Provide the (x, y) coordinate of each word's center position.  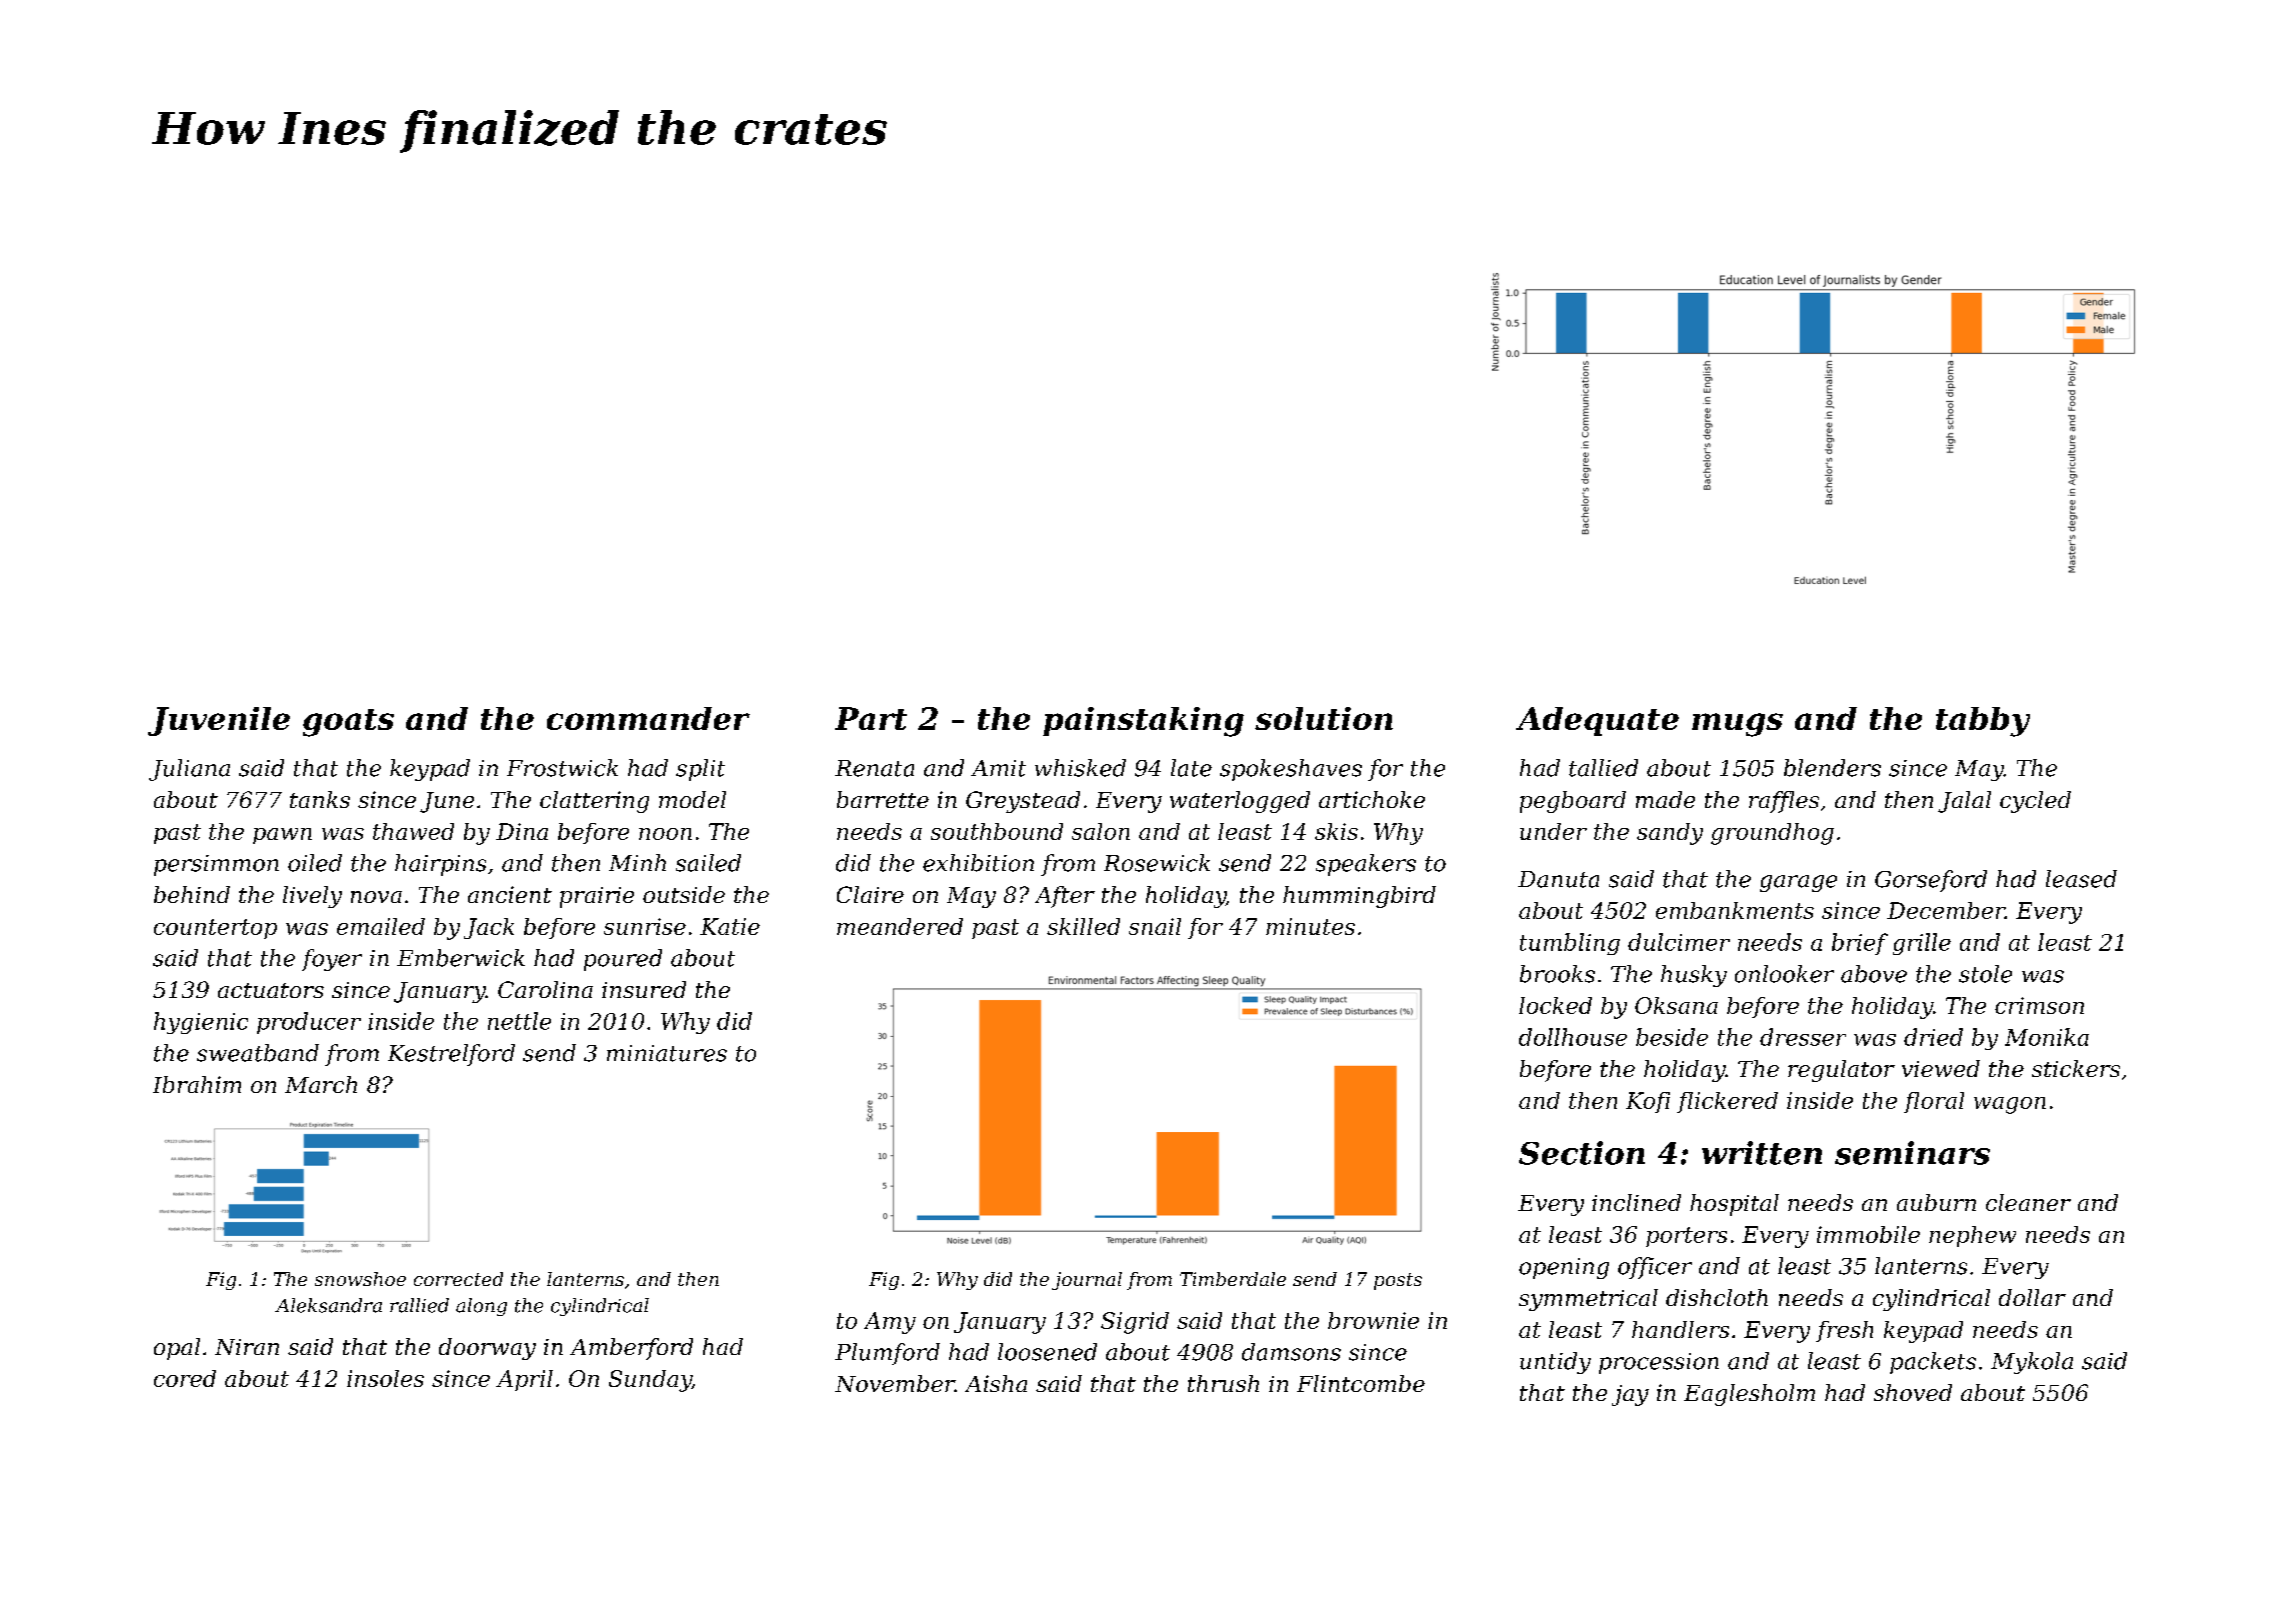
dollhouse (1573, 1037)
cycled (2035, 802)
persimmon (216, 865)
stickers (2076, 1068)
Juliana (189, 770)
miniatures (667, 1053)
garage (1798, 883)
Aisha (996, 1383)
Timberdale (1233, 1279)
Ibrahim (197, 1084)
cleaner (2028, 1202)
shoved (1913, 1392)
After (1065, 897)
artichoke (1372, 799)
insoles (385, 1378)
